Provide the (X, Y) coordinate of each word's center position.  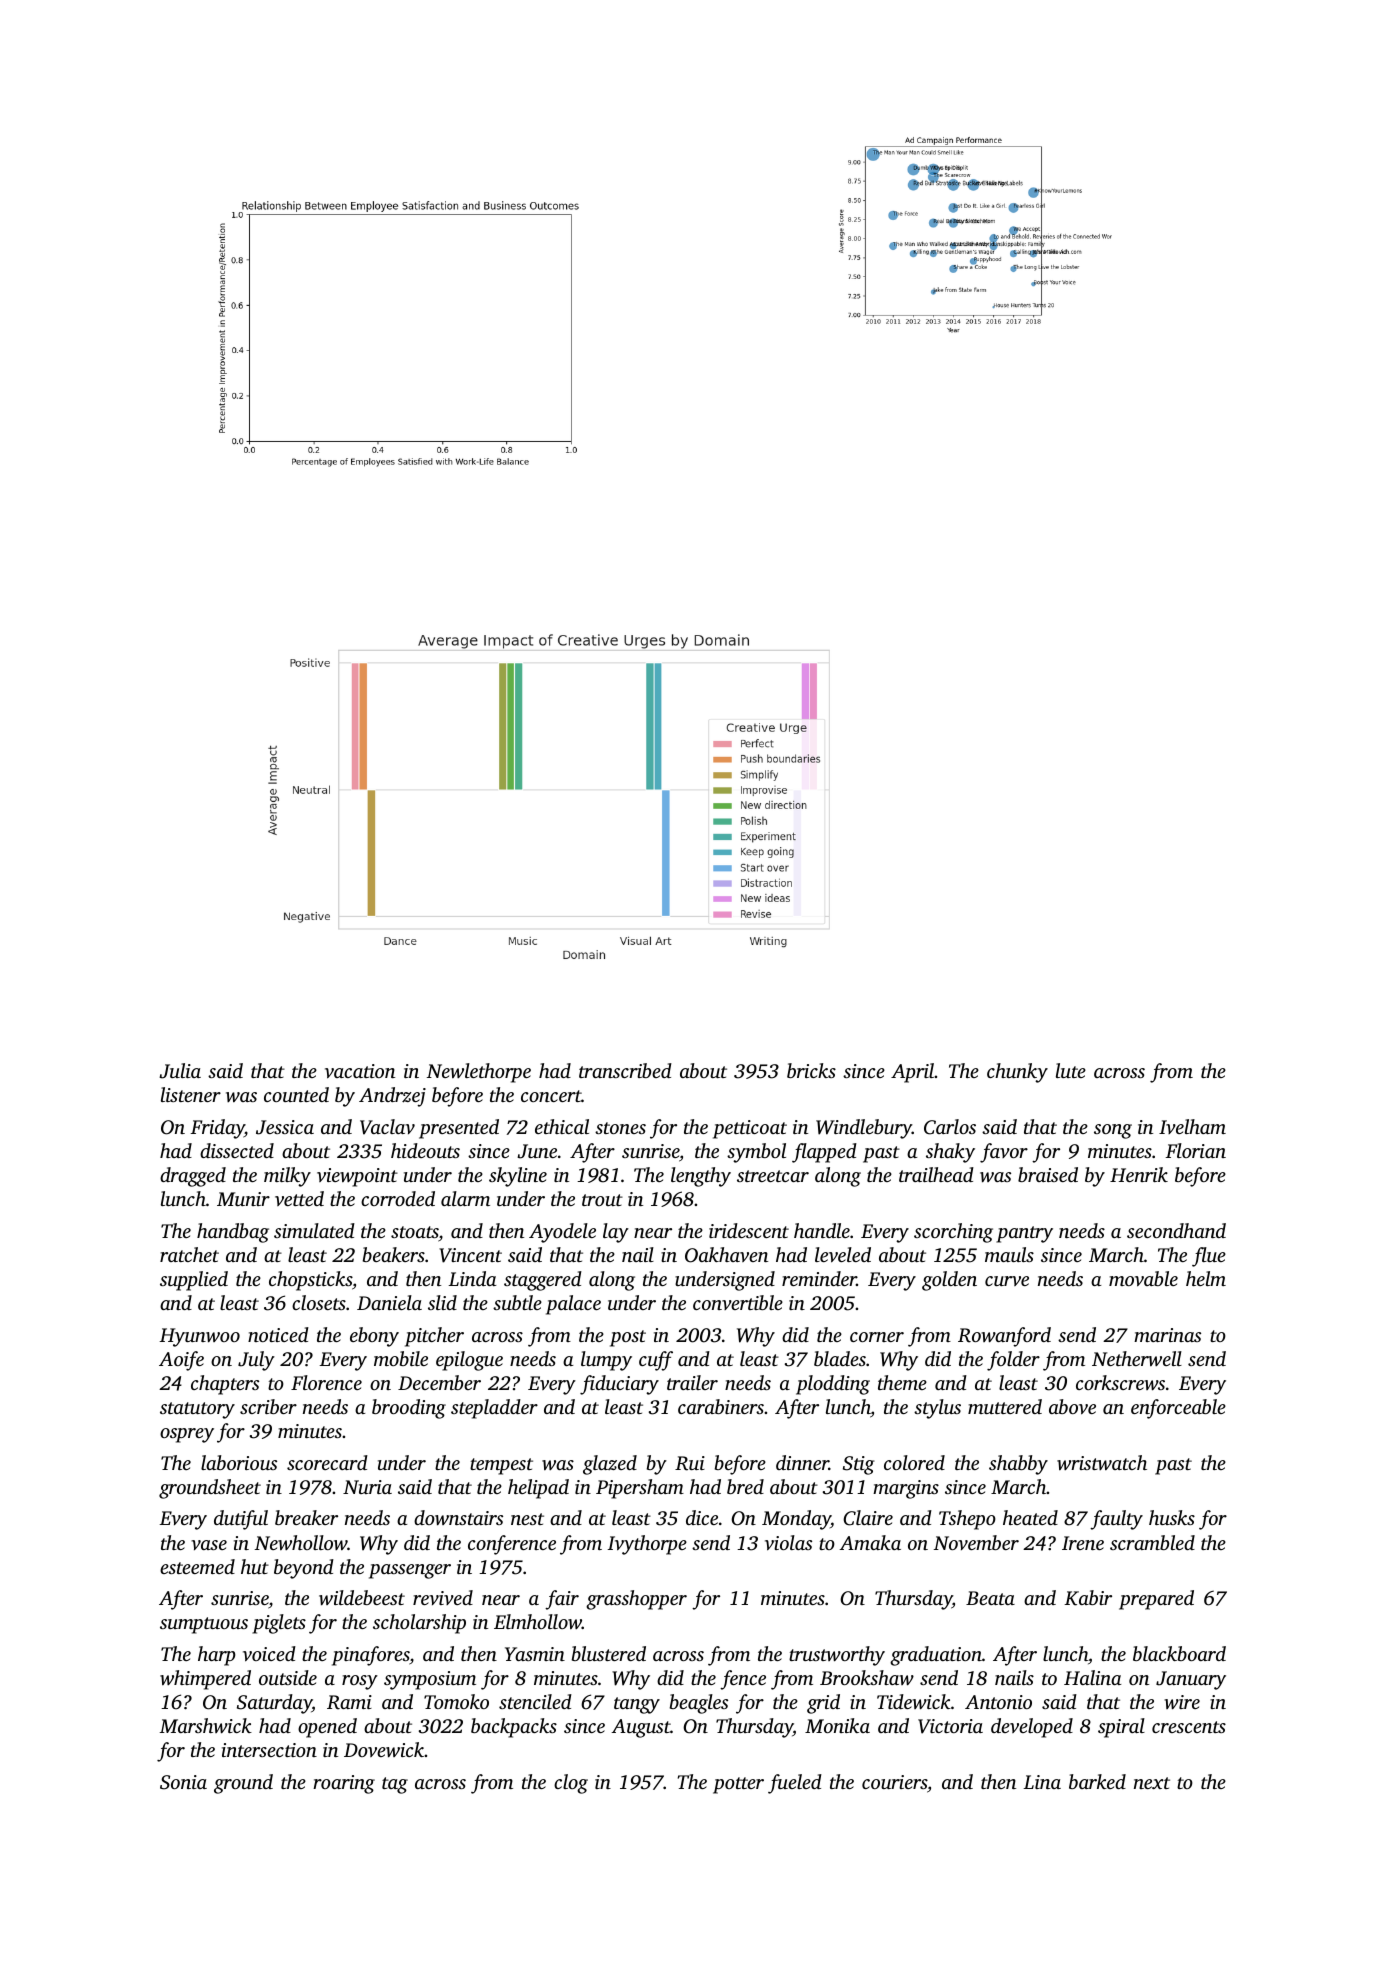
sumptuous (204, 1625)
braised (1048, 1174)
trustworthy (837, 1656)
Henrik (1139, 1174)
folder (1013, 1361)
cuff (656, 1361)
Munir (243, 1199)
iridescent (749, 1230)
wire (1182, 1702)
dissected (237, 1150)
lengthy (701, 1177)
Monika (837, 1725)
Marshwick (206, 1726)
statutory (197, 1410)
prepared (1156, 1600)
